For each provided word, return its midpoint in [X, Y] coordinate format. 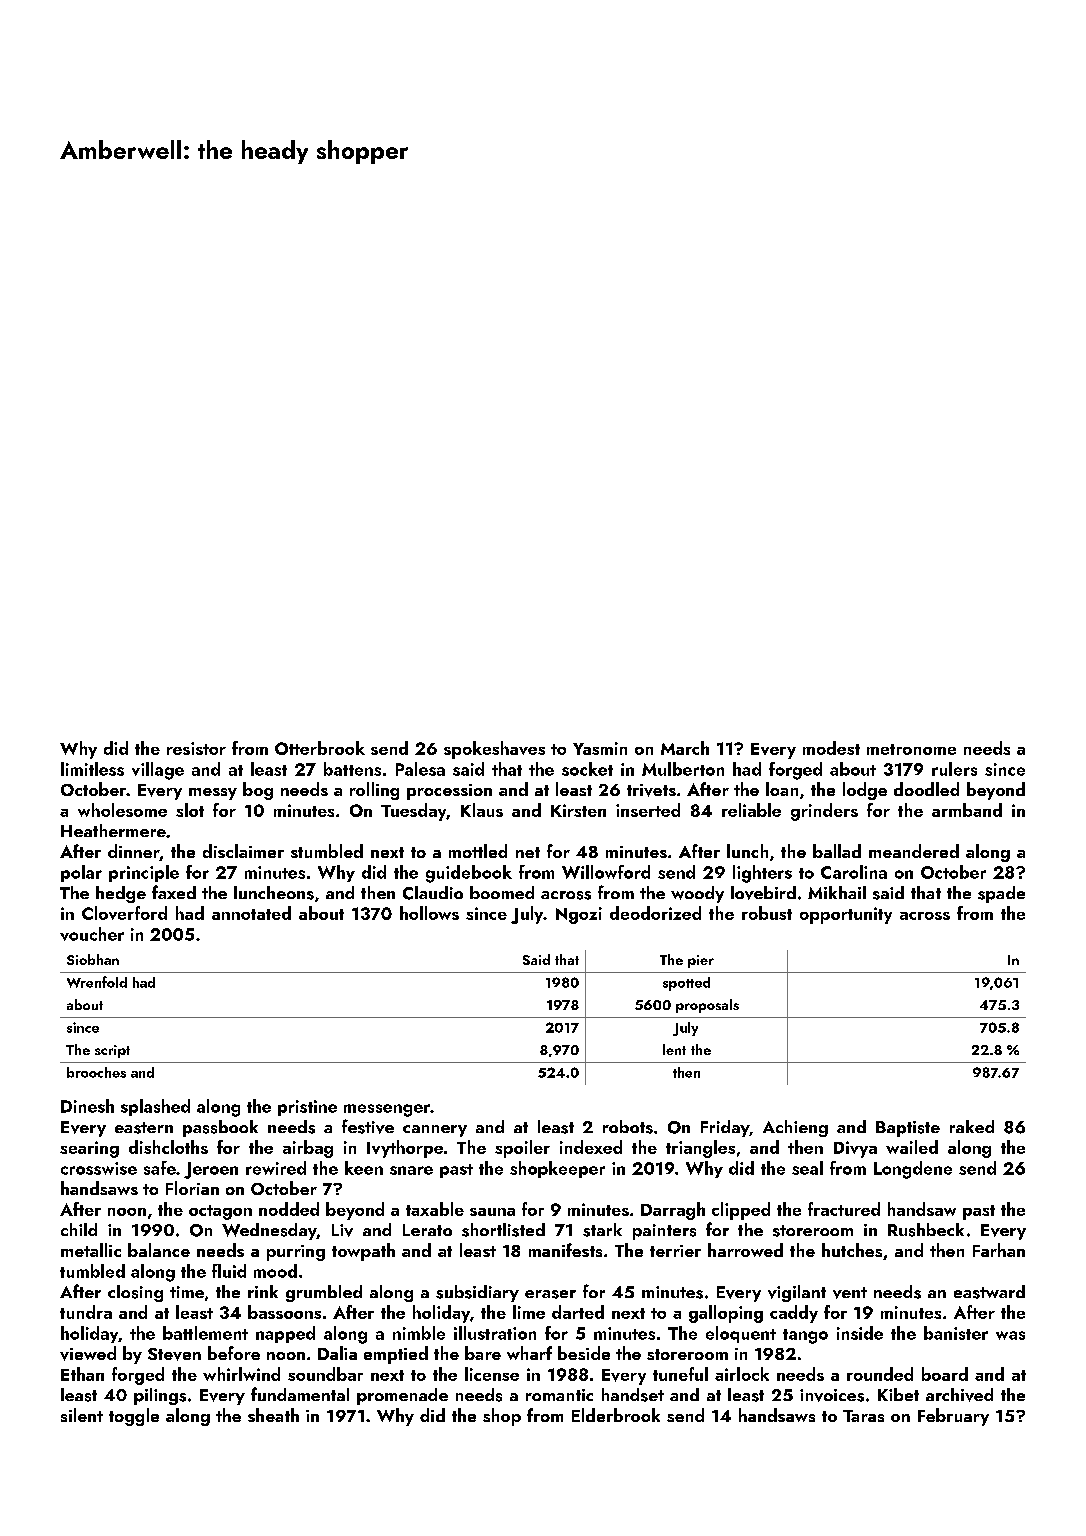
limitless [92, 769]
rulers [954, 769]
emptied [396, 1355]
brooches [96, 1072]
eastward [989, 1292]
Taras [863, 1416]
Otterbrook [320, 748]
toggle [134, 1417]
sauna [492, 1212]
